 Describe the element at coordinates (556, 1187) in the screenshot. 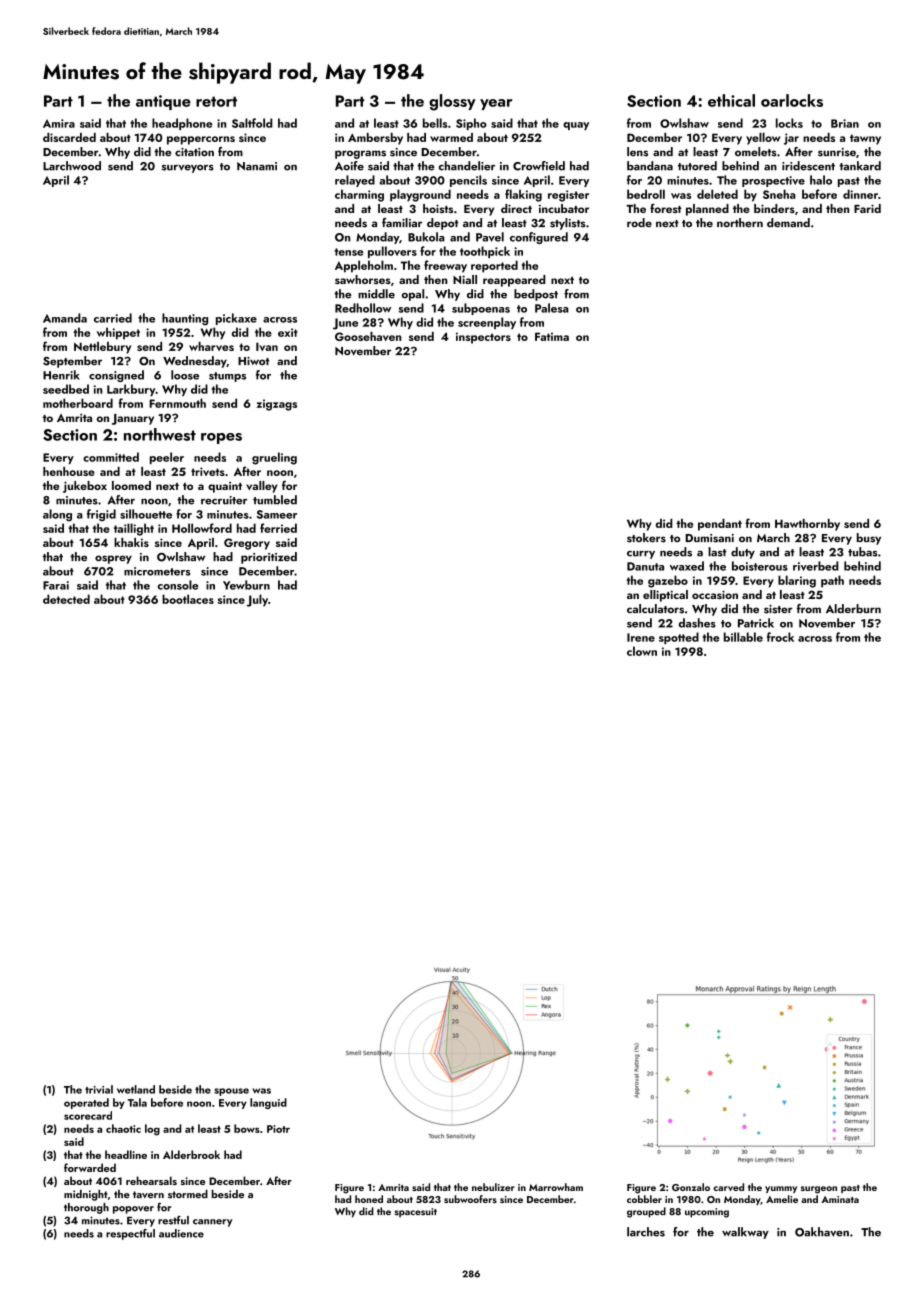

I see `Marrowham` at that location.
